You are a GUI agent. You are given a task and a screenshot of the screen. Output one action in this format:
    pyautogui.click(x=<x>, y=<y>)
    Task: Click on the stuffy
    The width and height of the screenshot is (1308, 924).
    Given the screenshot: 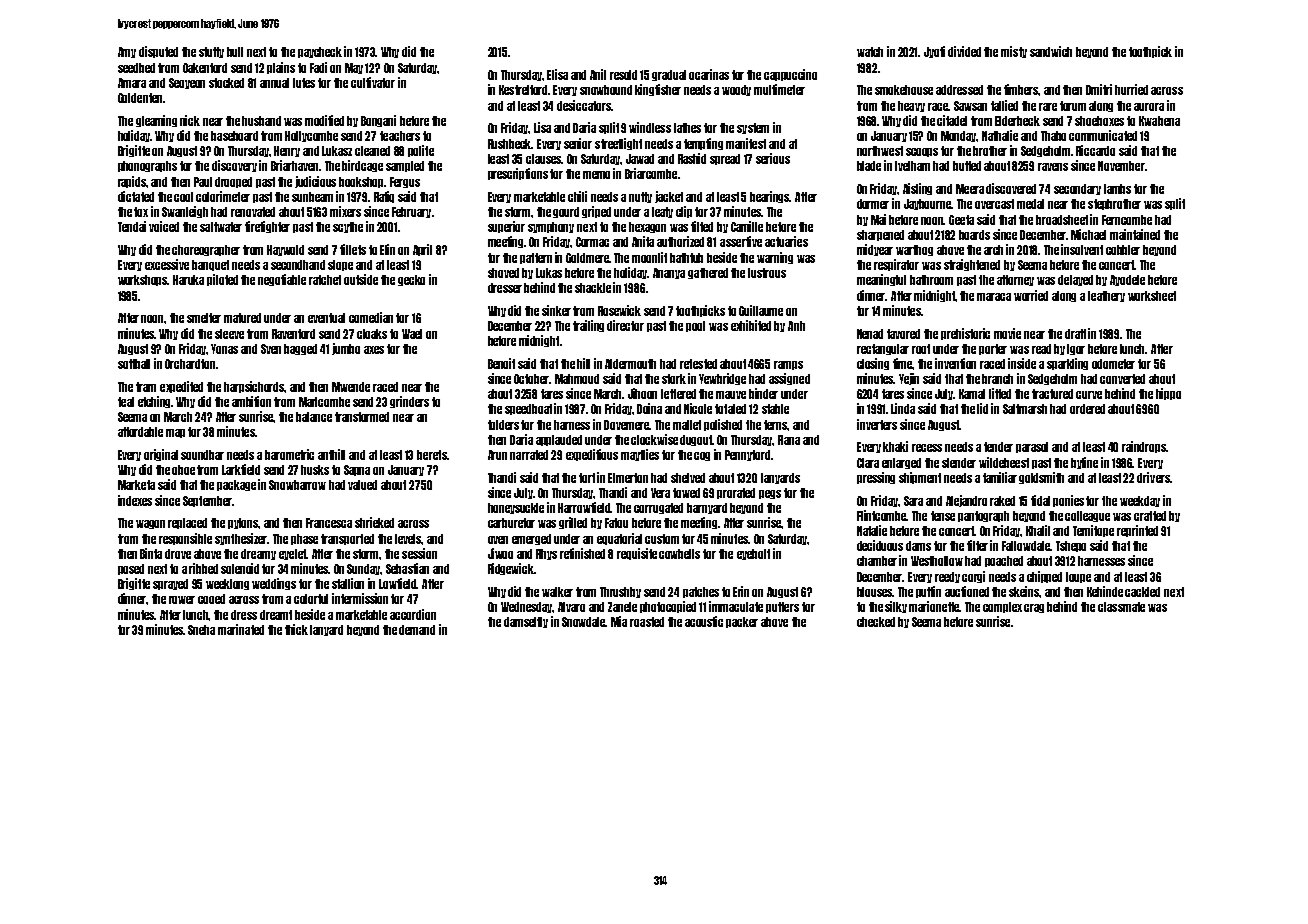 What is the action you would take?
    pyautogui.click(x=211, y=52)
